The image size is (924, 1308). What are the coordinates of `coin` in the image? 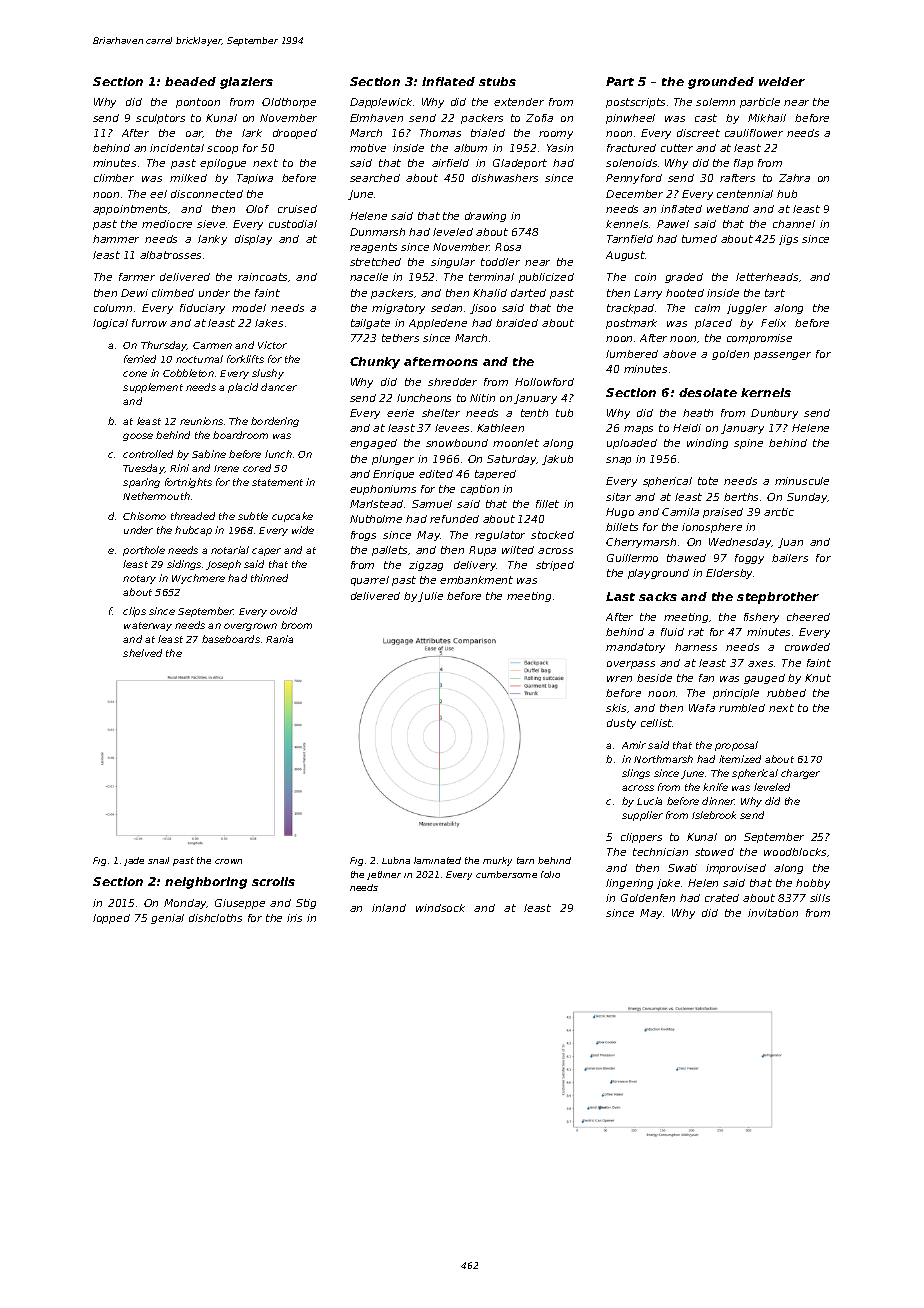 It's located at (645, 277).
